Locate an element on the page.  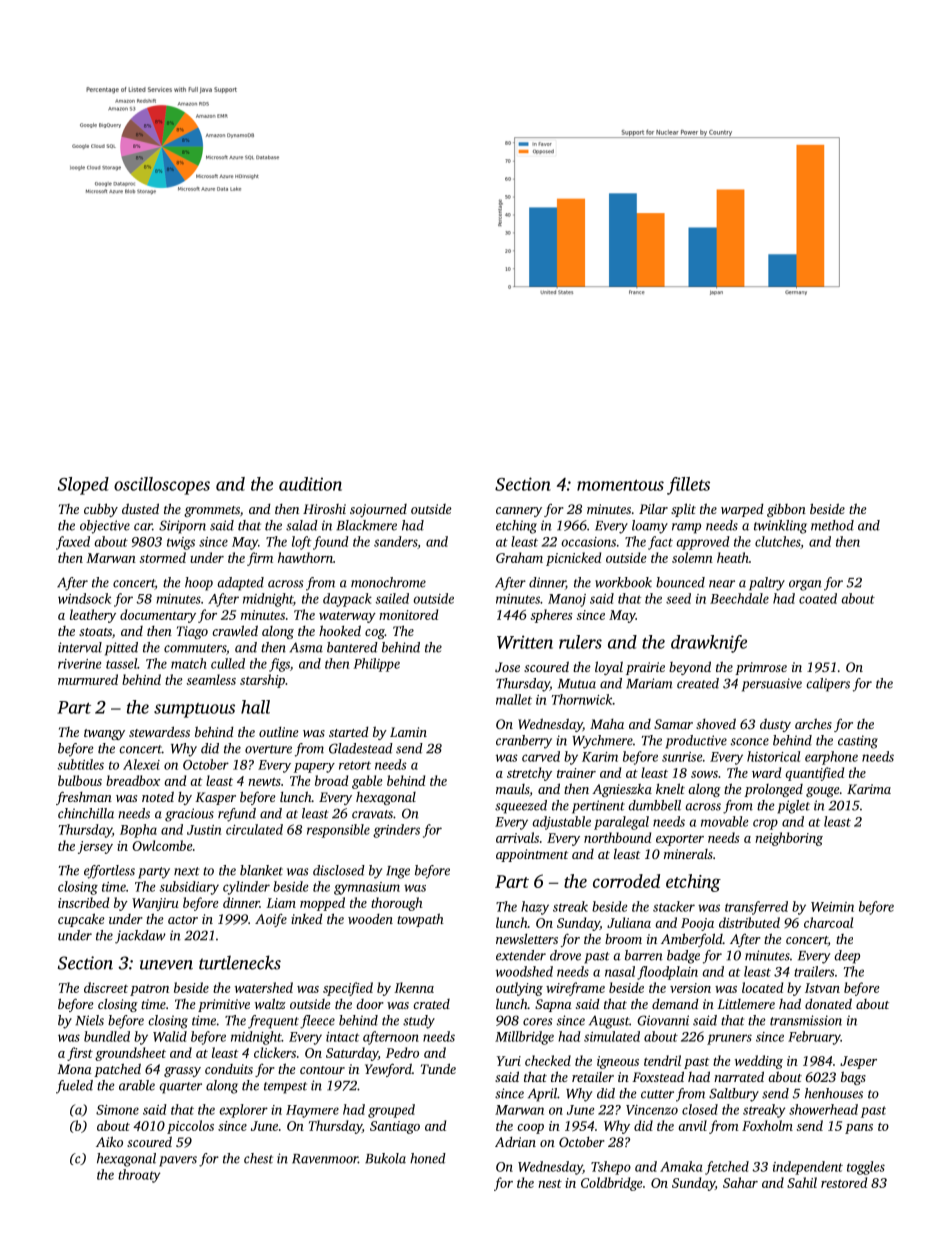
nest is located at coordinates (550, 1183).
